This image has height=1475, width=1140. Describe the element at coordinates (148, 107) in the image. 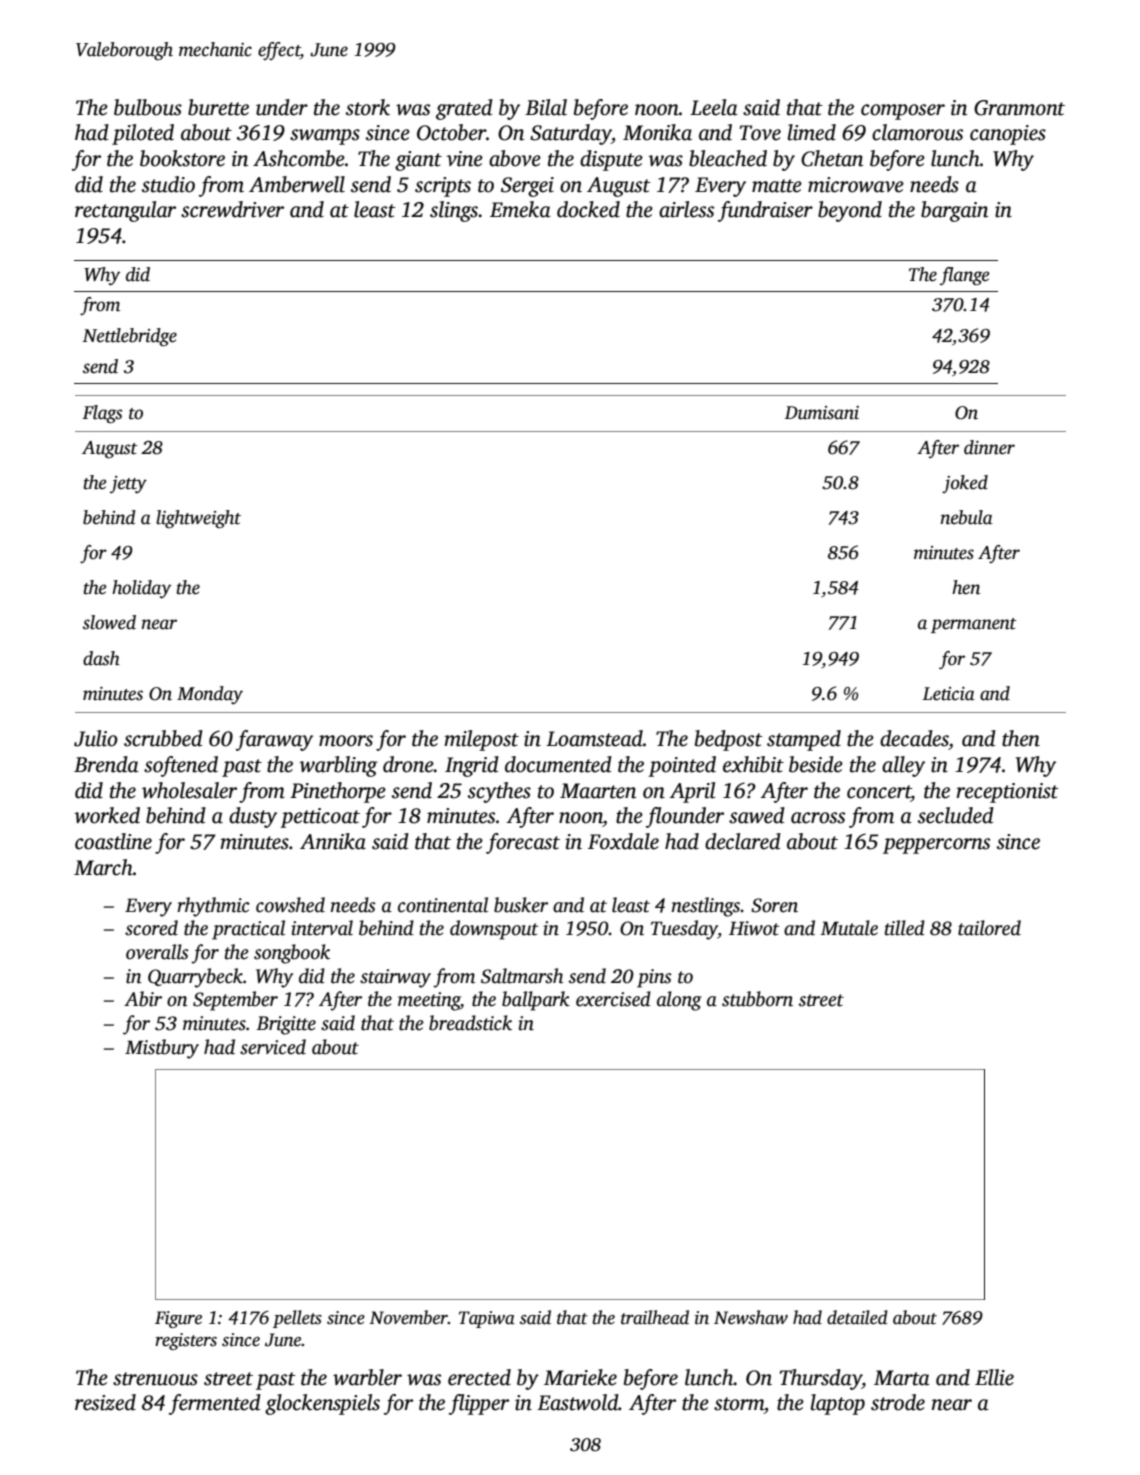

I see `bulbous` at that location.
